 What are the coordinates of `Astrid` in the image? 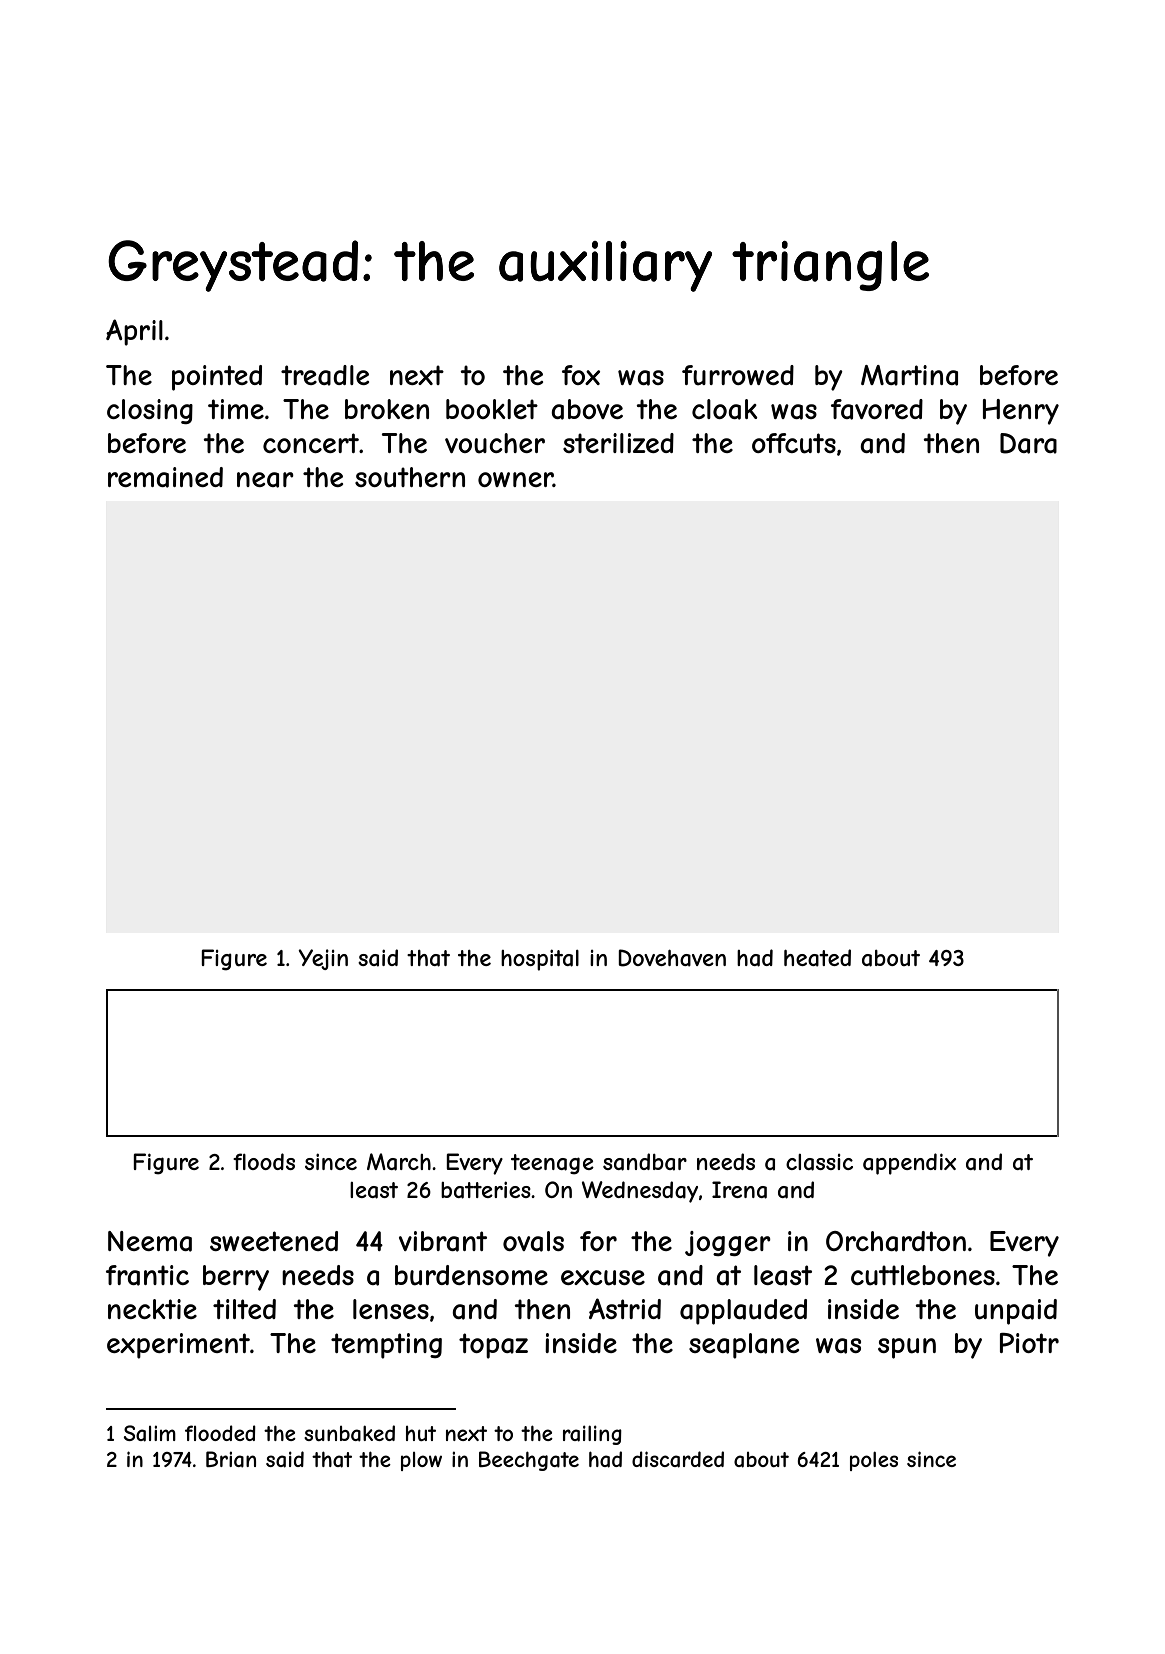 It's located at (625, 1308).
